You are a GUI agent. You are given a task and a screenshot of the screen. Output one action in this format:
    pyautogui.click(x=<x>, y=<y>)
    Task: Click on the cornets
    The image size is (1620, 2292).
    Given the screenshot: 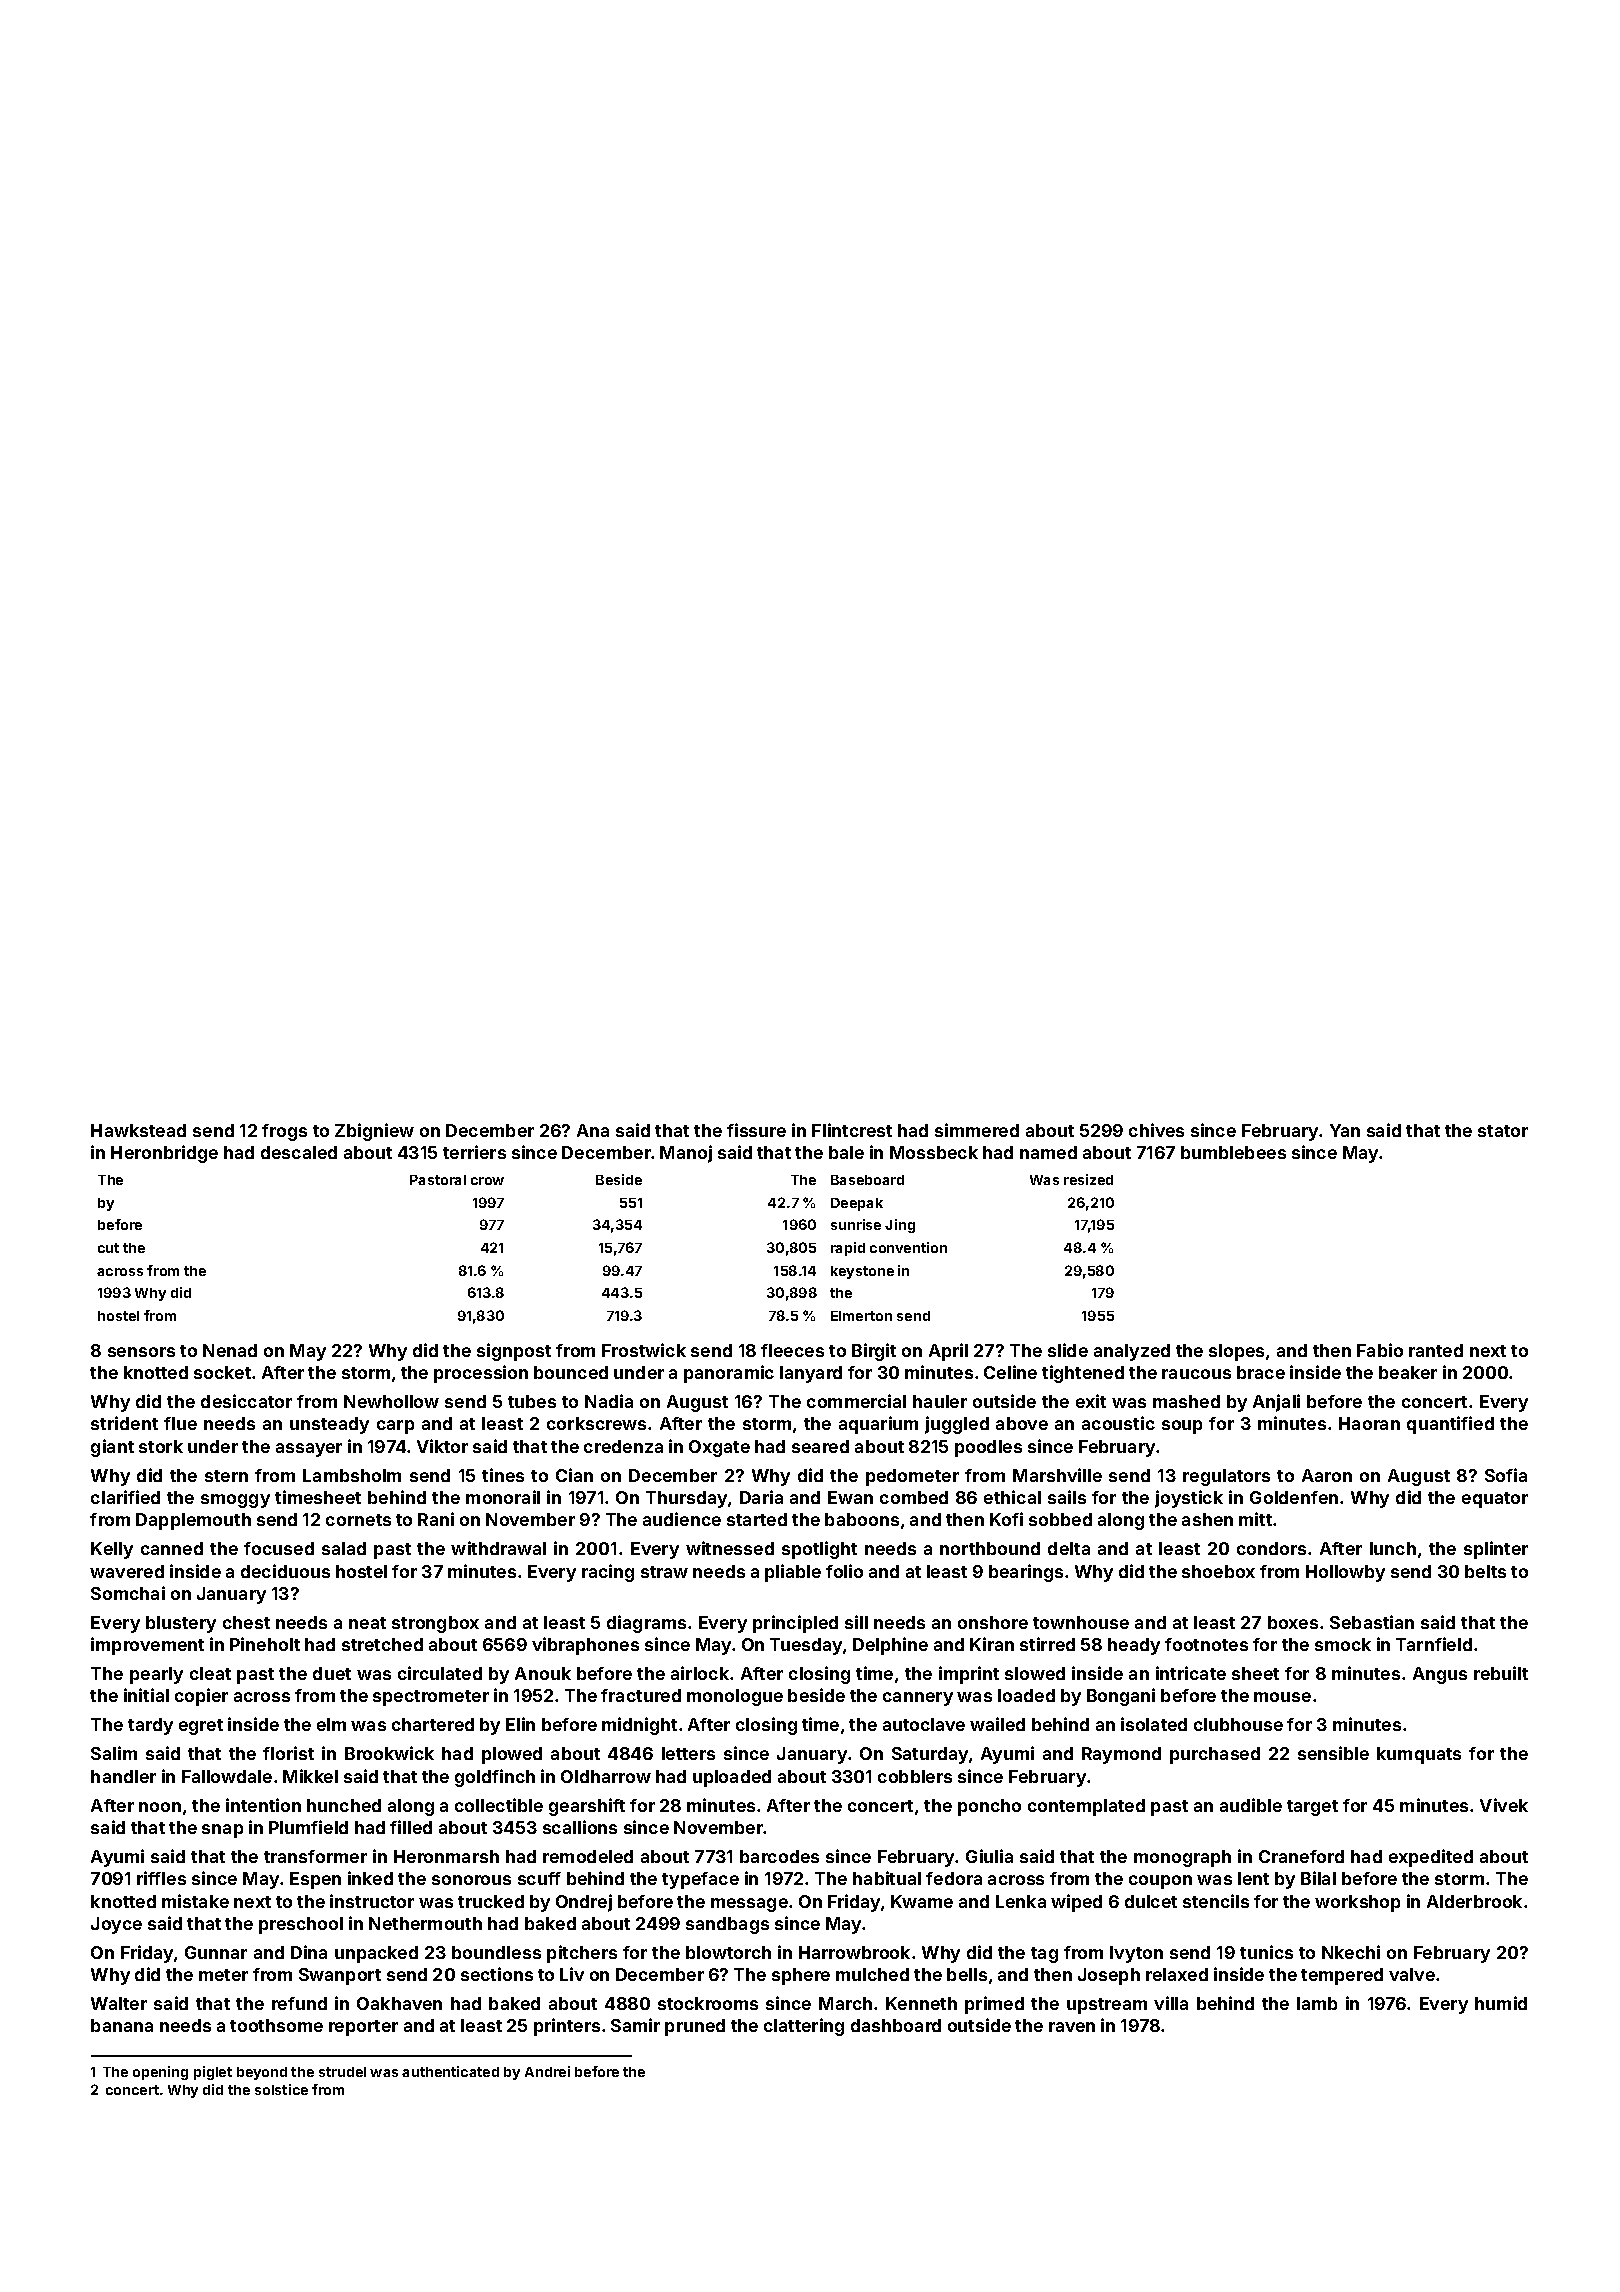 What is the action you would take?
    pyautogui.click(x=358, y=1520)
